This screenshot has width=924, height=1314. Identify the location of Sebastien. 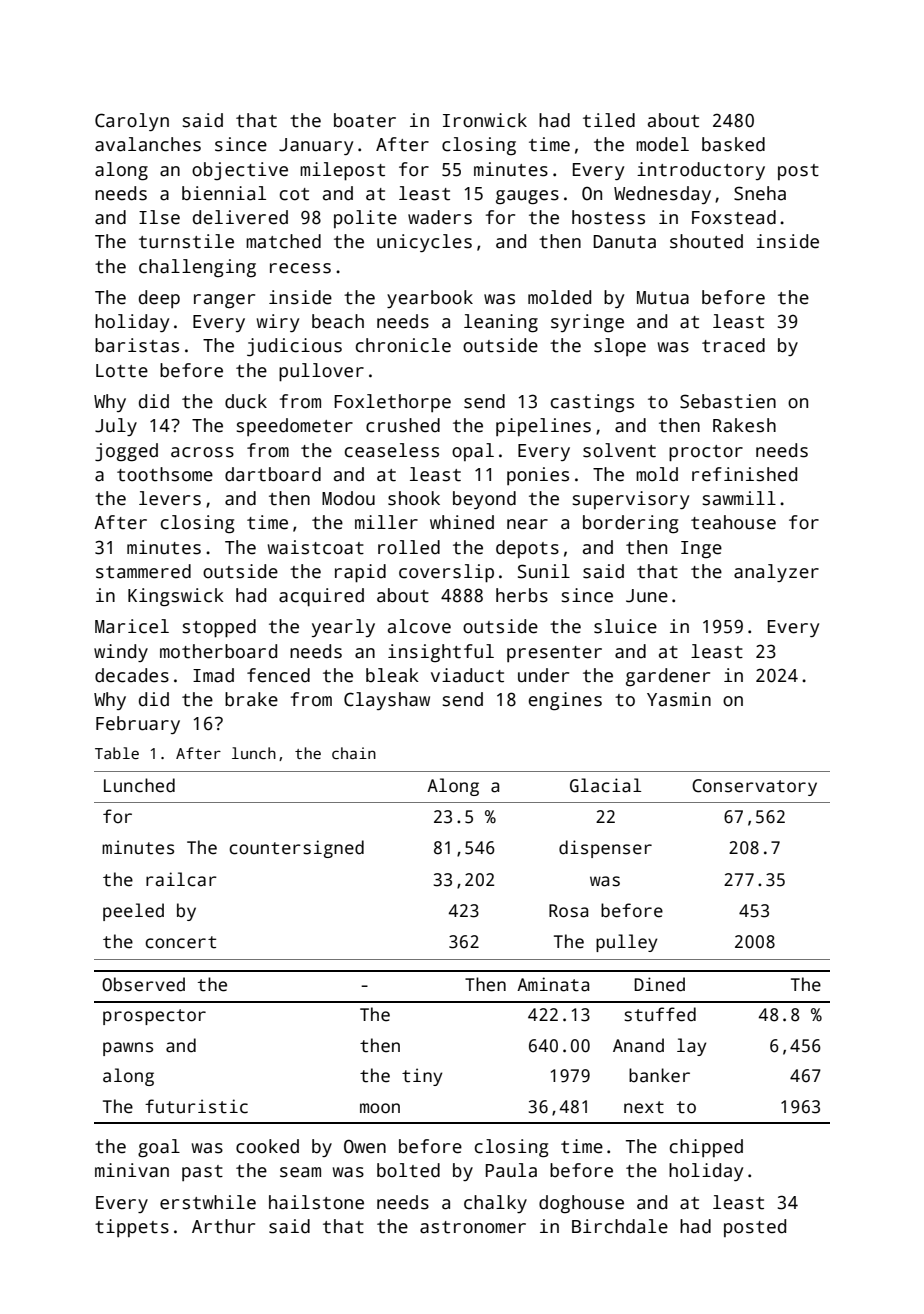
(728, 401).
